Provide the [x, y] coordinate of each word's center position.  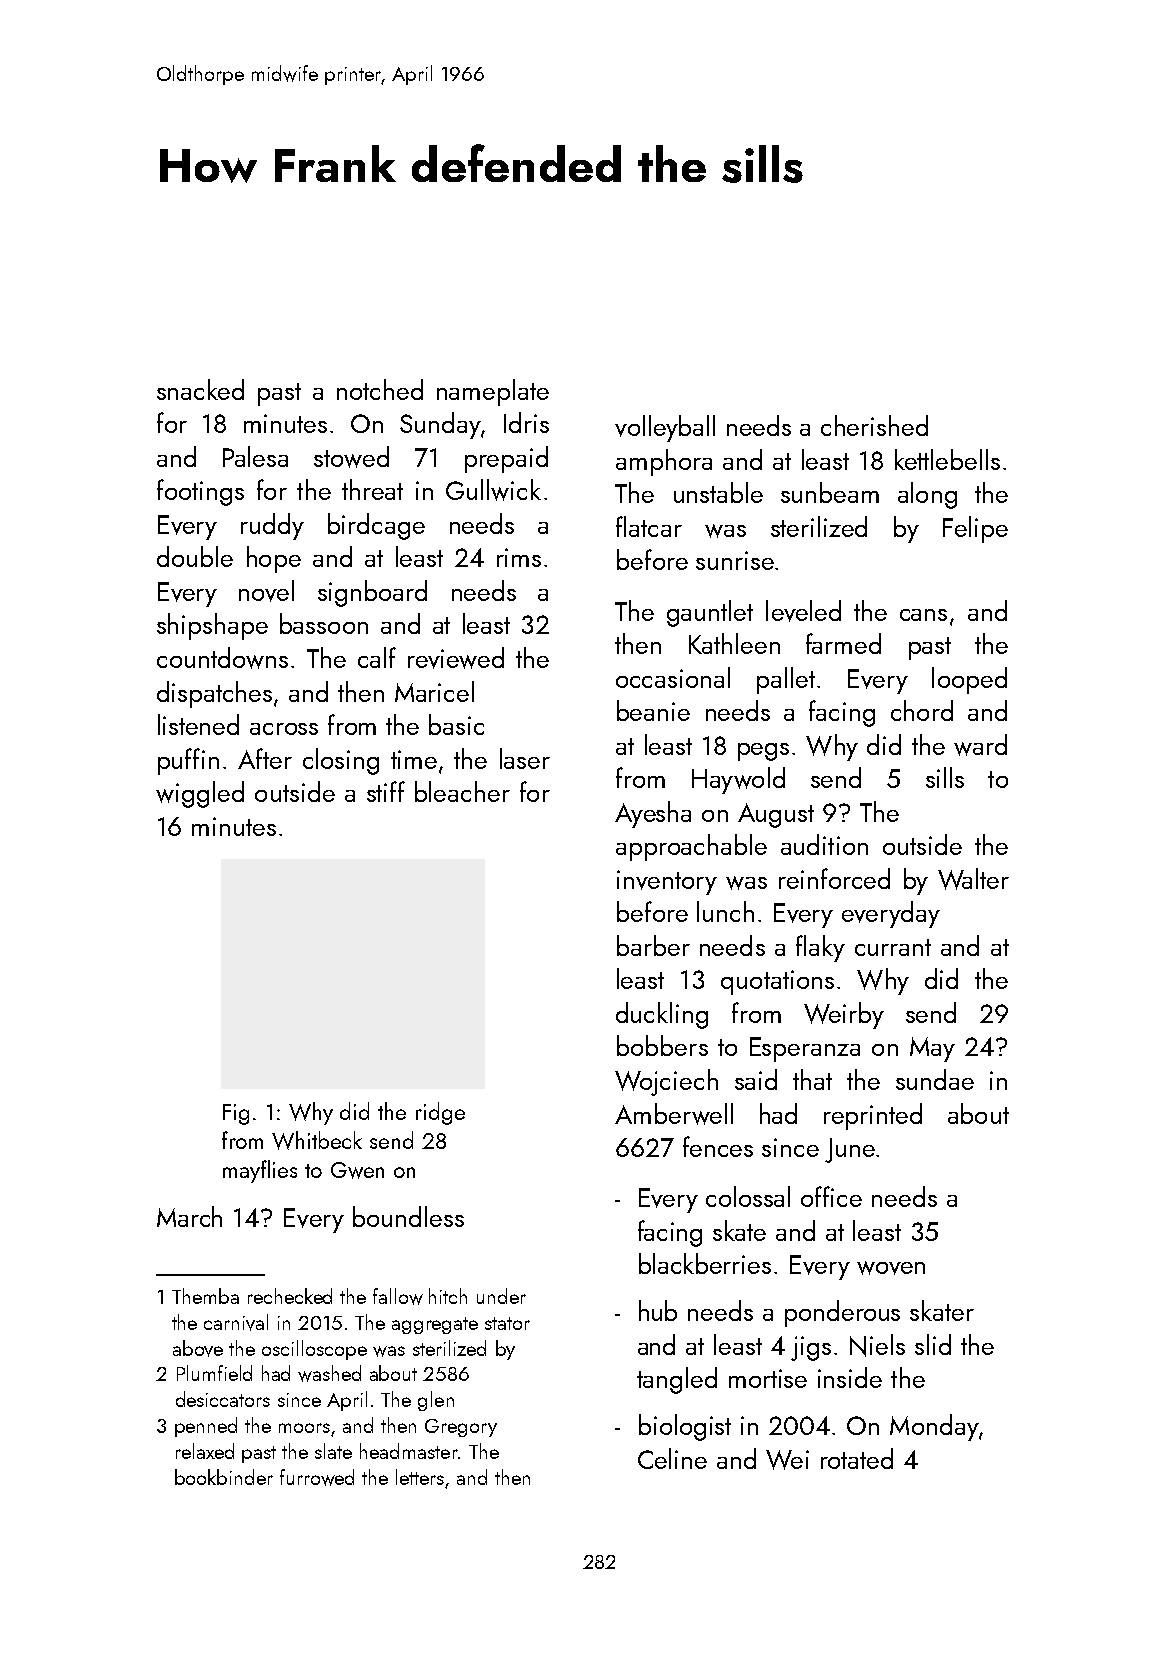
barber [653, 945]
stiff [386, 791]
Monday [934, 1427]
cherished [874, 425]
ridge [440, 1113]
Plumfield [214, 1373]
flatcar [649, 526]
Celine [672, 1458]
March [189, 1216]
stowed [351, 457]
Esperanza [805, 1049]
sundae [935, 1079]
